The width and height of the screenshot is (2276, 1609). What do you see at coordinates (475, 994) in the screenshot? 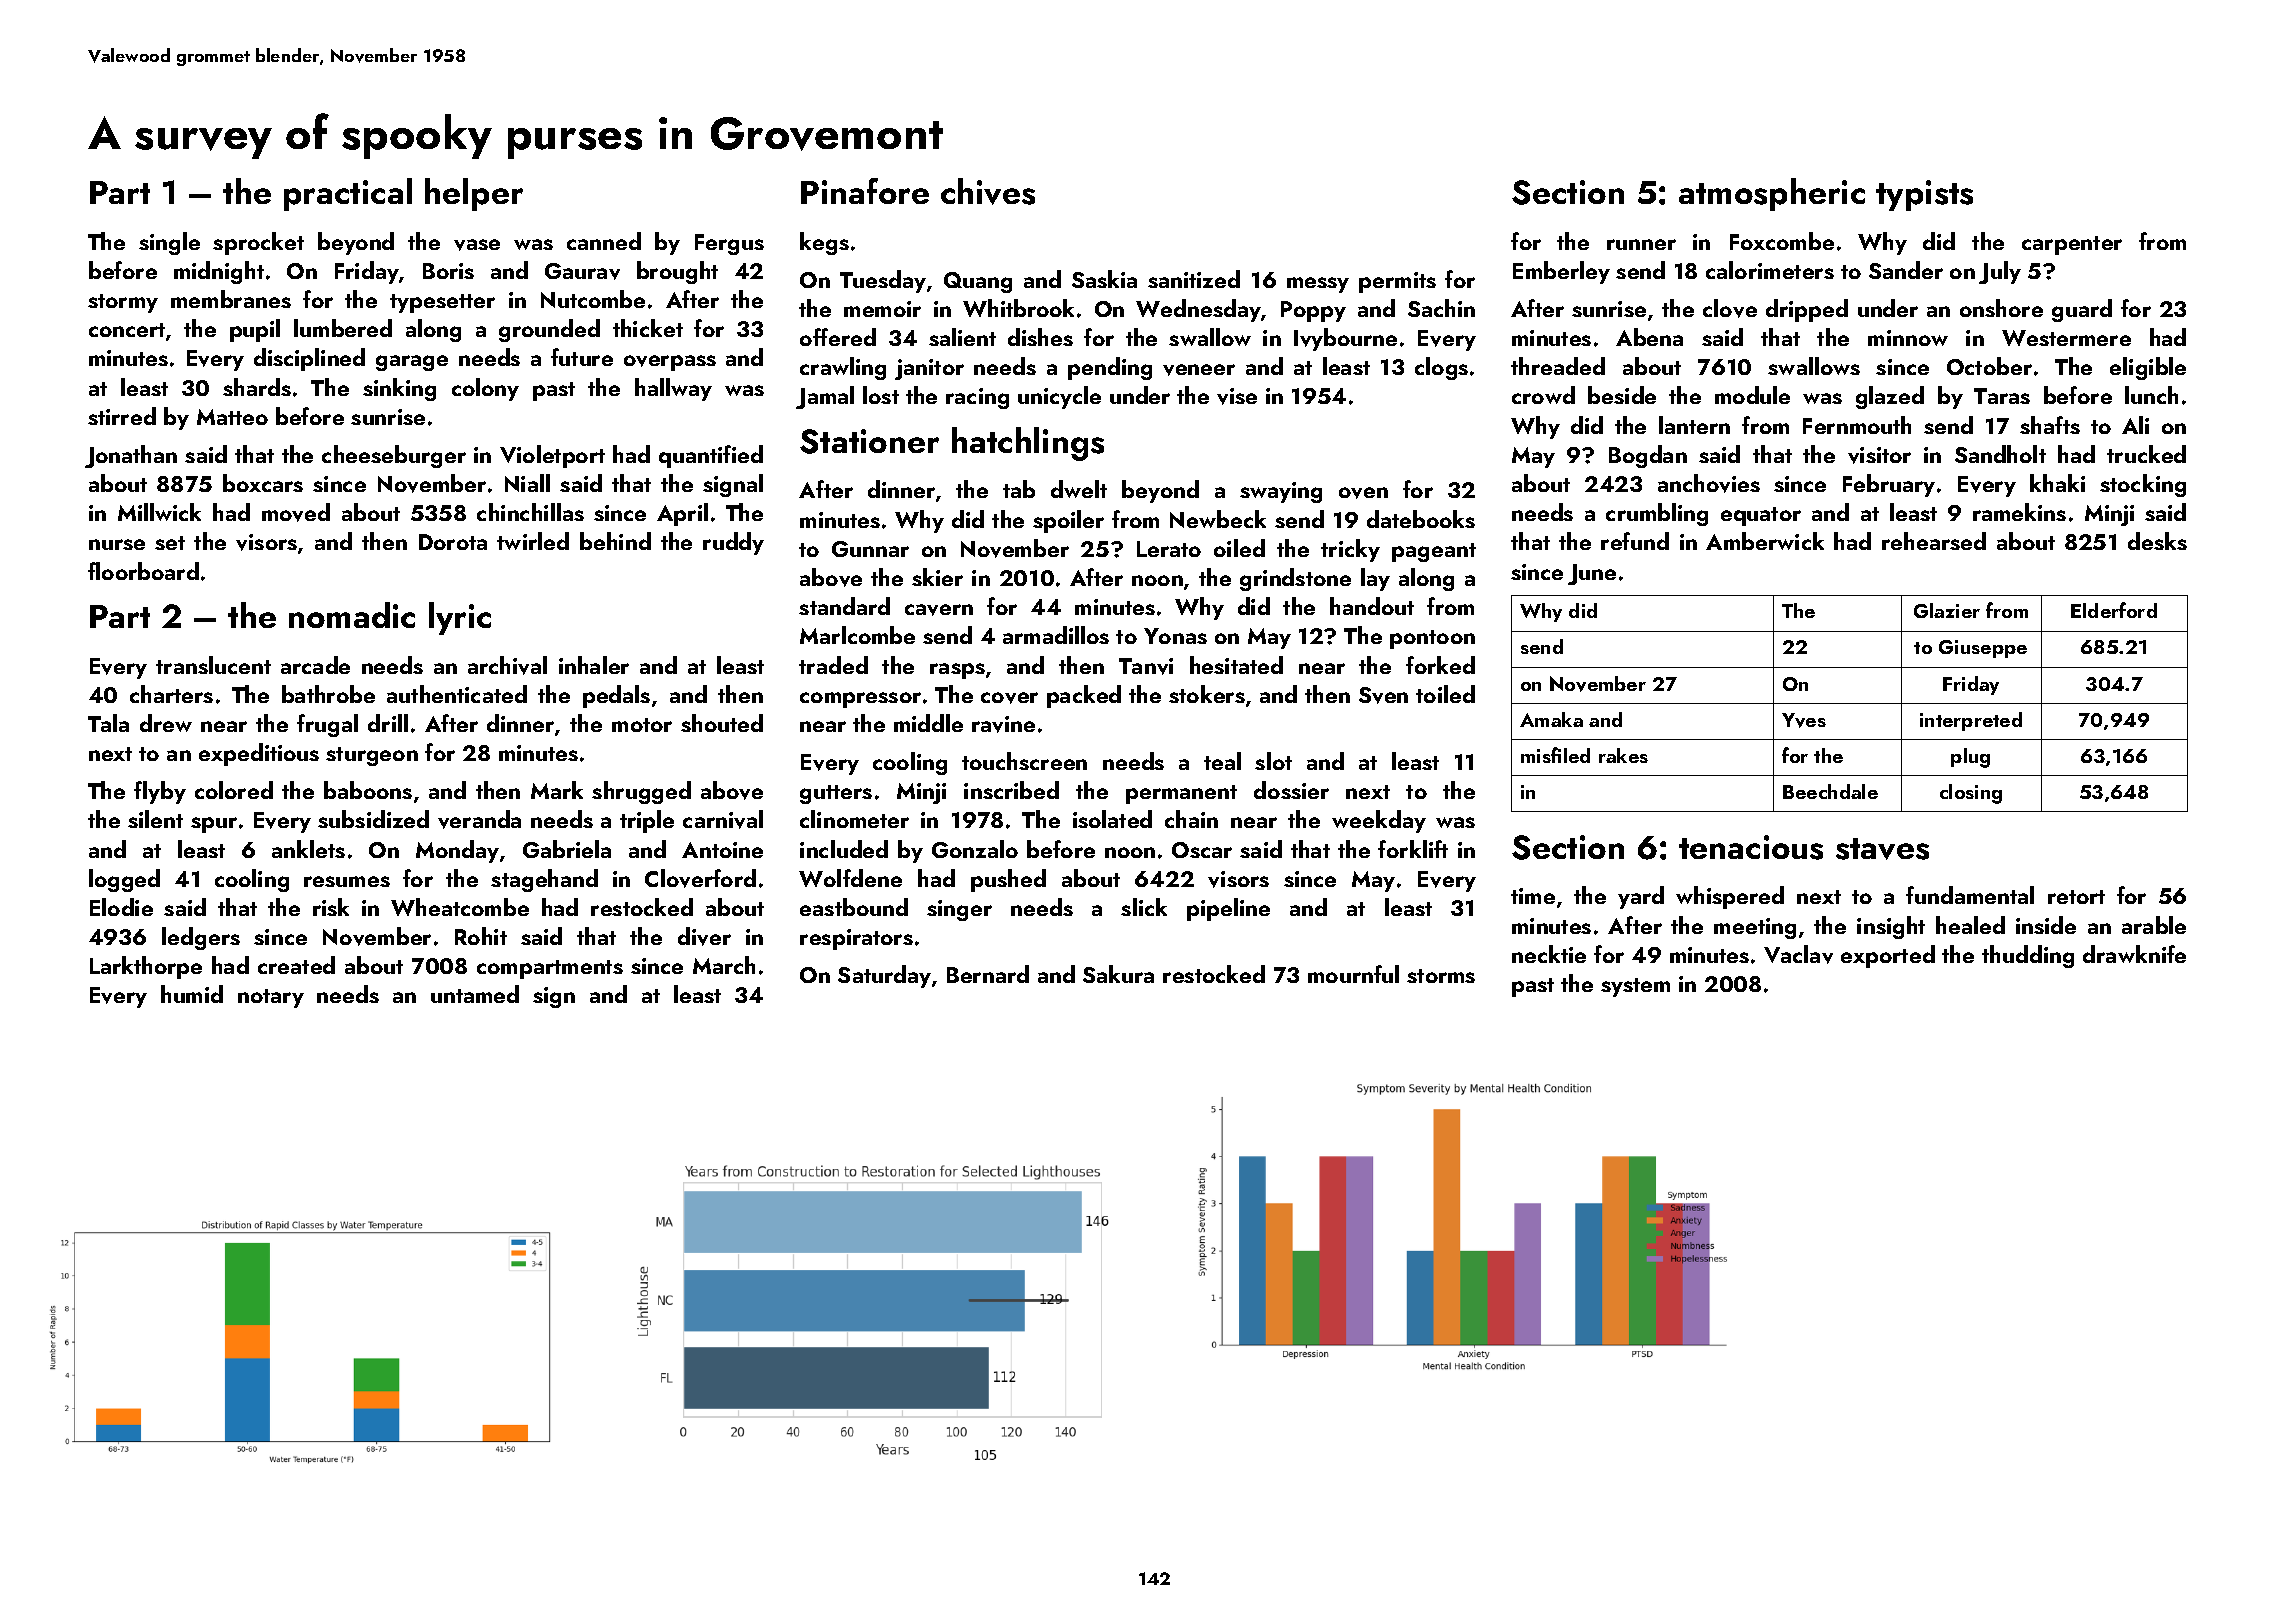
I see `untamed` at bounding box center [475, 994].
